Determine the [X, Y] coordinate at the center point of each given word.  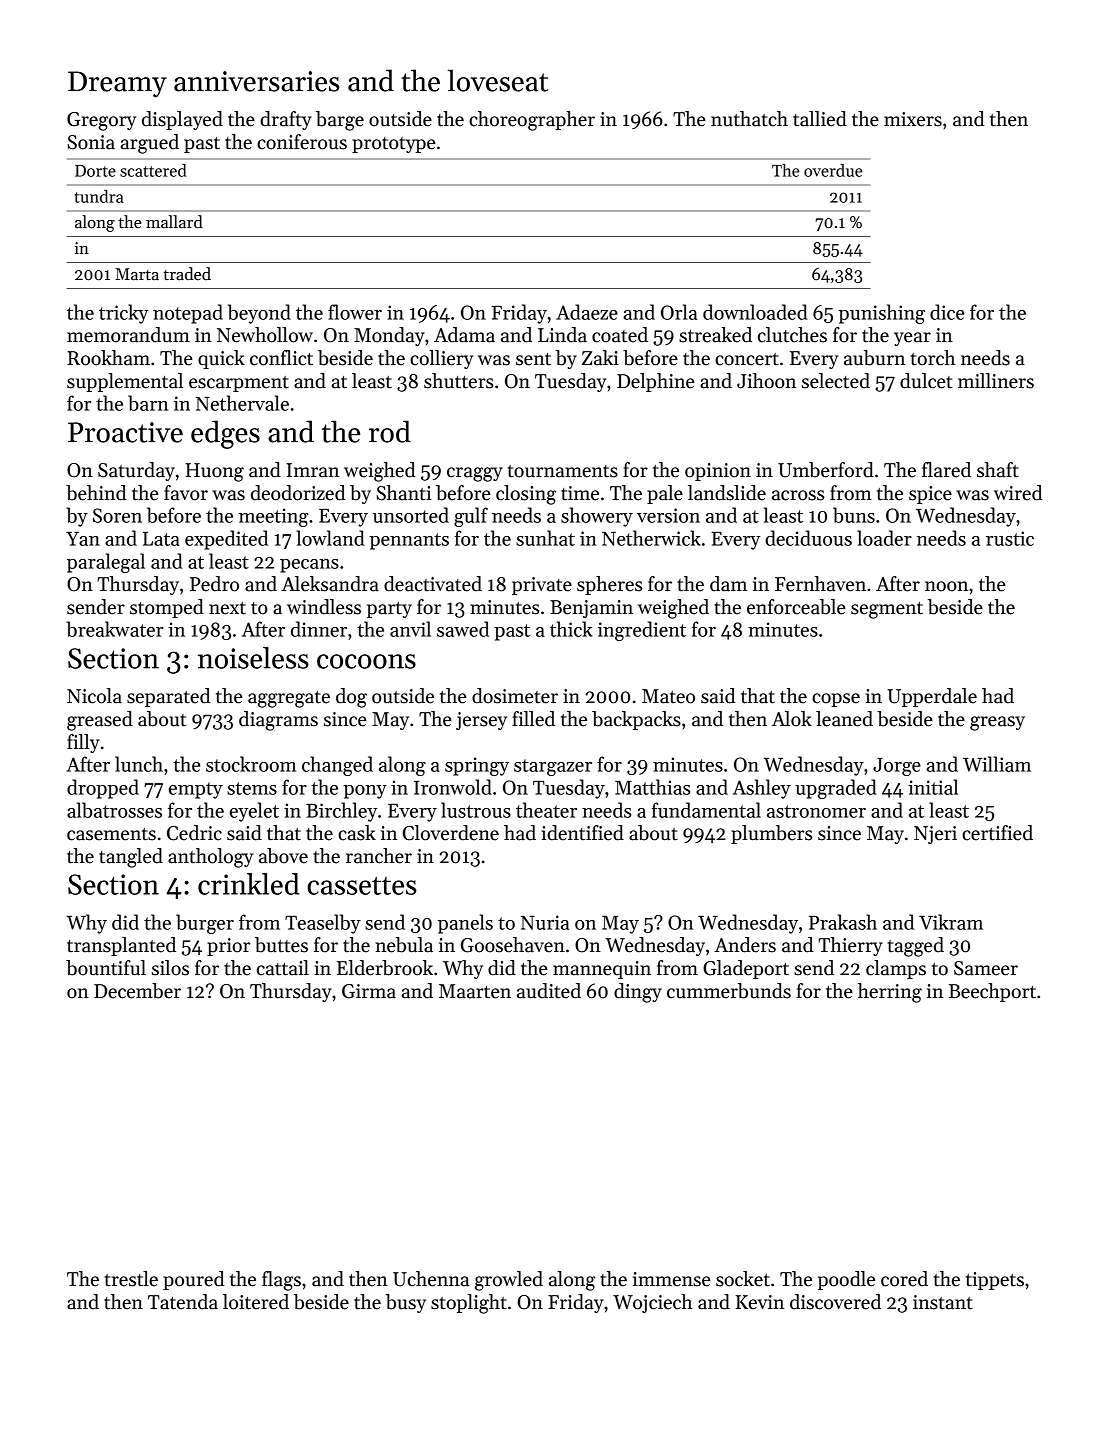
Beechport [992, 992]
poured [193, 1280]
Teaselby [323, 924]
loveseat [498, 80]
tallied [820, 119]
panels [465, 924]
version [668, 515]
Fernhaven [820, 584]
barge [340, 121]
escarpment [239, 384]
